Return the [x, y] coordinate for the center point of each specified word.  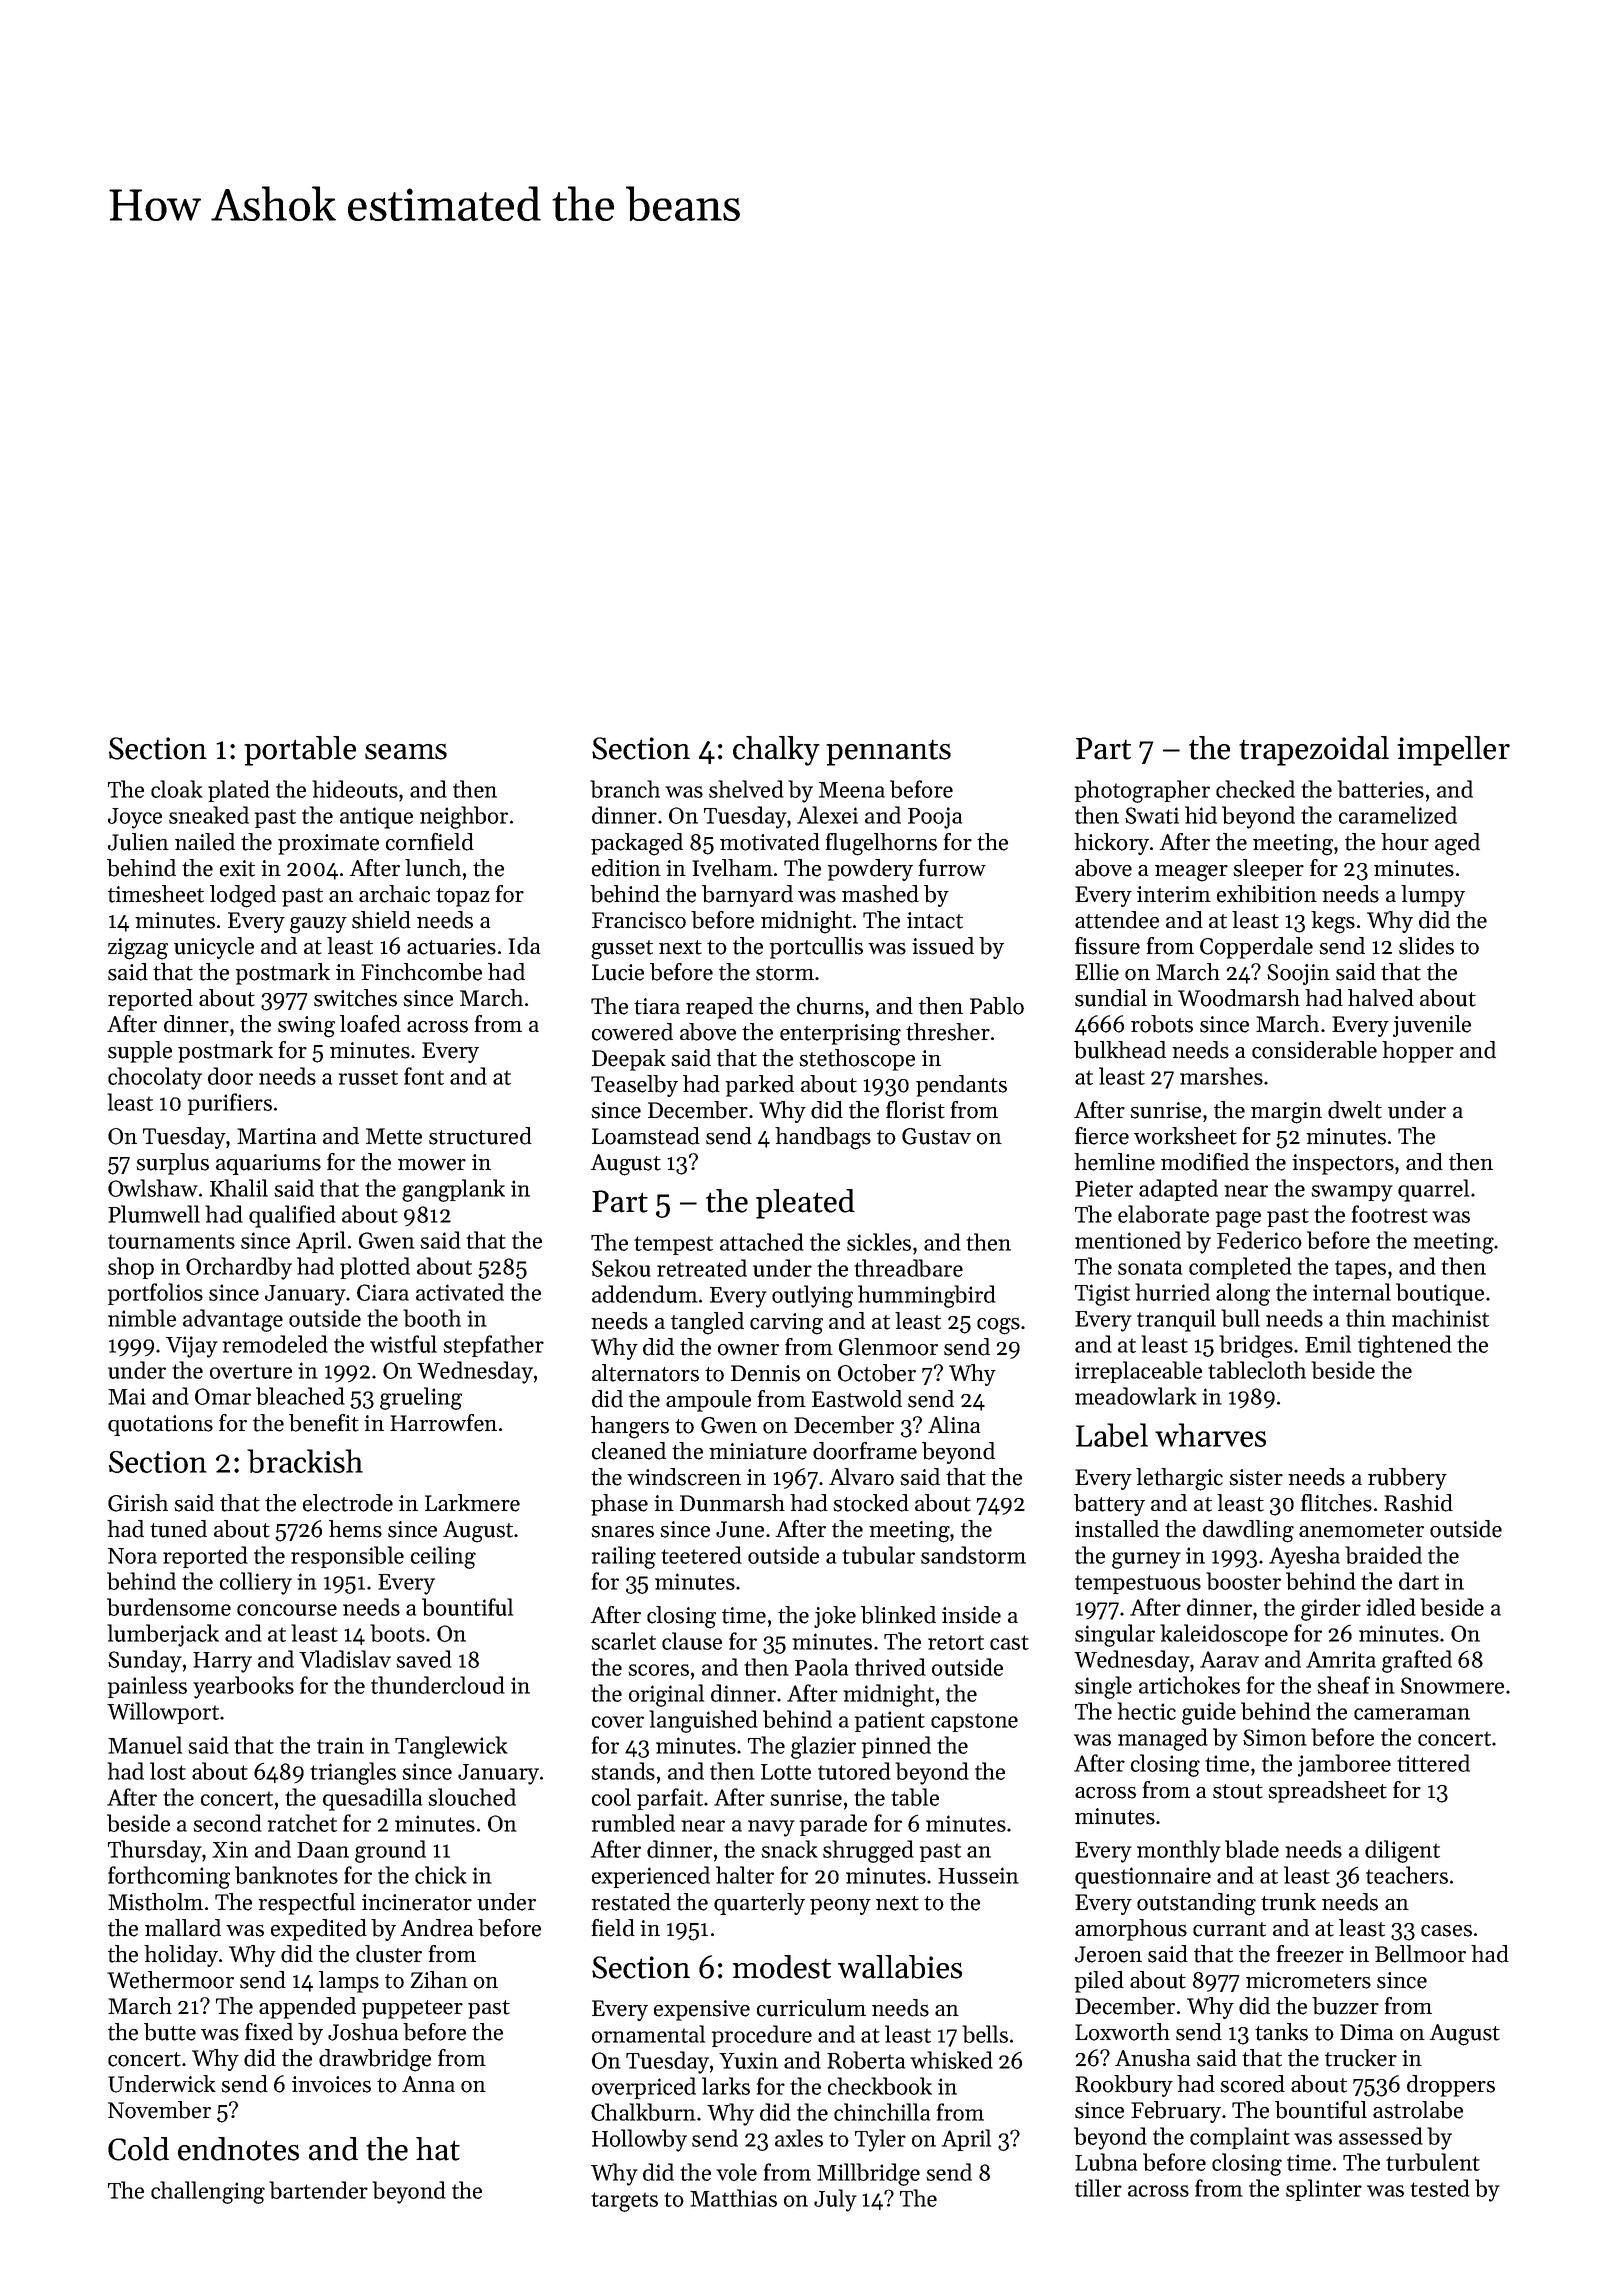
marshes [1221, 1076]
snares [622, 1532]
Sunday [145, 1661]
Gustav [936, 1136]
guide [1209, 1713]
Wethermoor [170, 1980]
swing [306, 1027]
